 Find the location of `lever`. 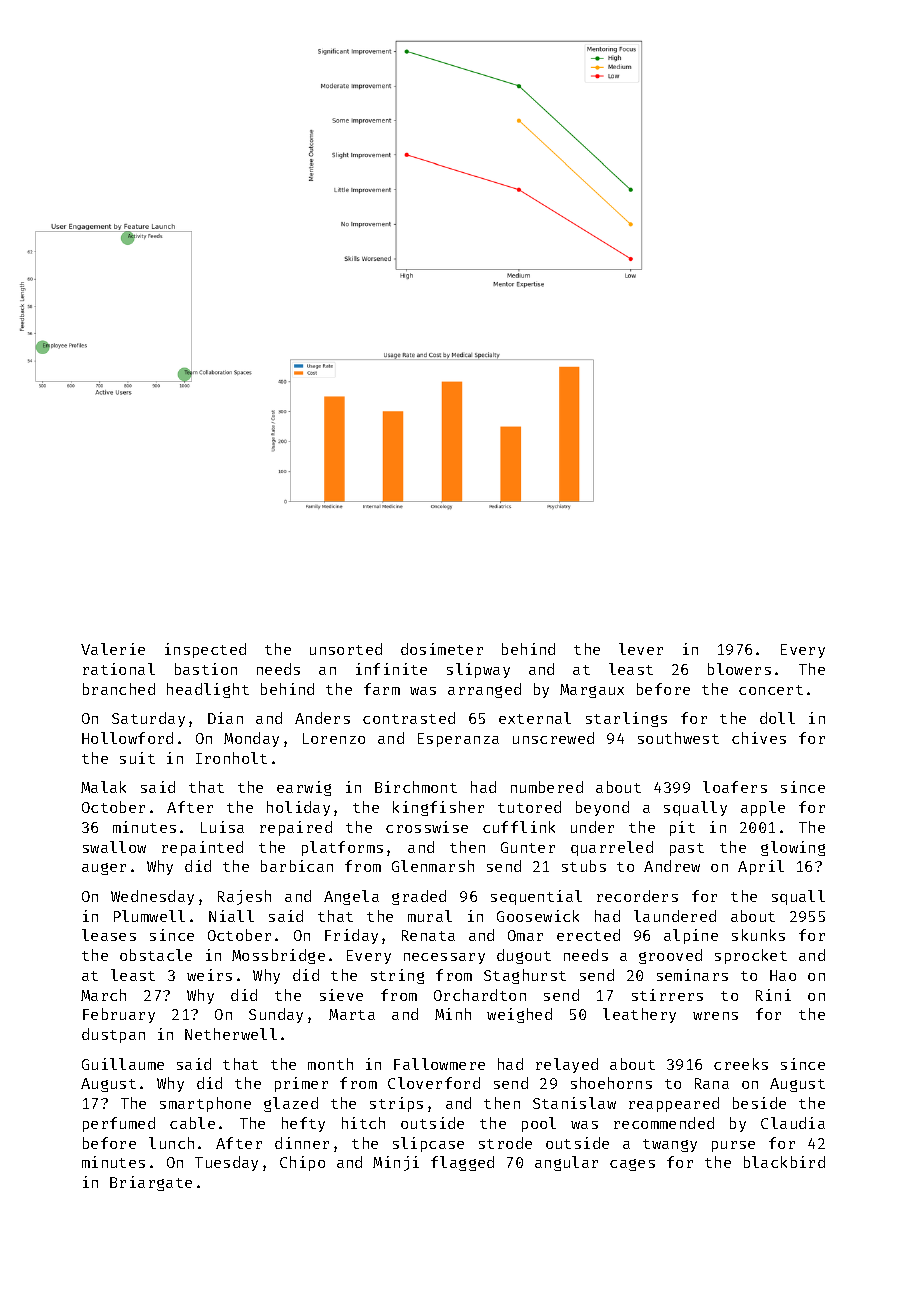

lever is located at coordinates (641, 649).
